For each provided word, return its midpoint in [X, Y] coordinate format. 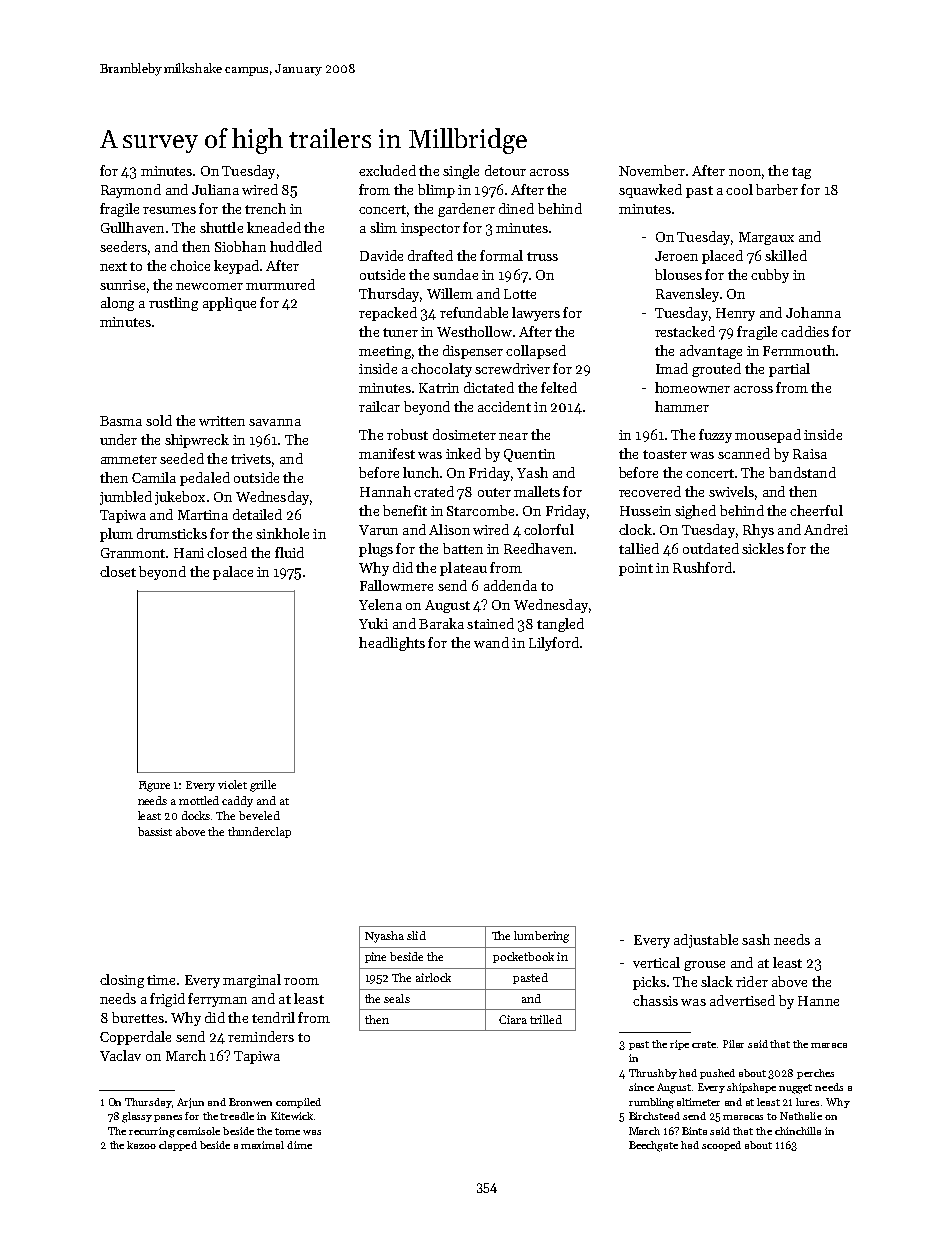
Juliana [215, 189]
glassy [137, 1117]
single [461, 172]
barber [777, 189]
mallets [537, 491]
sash [756, 939]
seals [397, 998]
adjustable [706, 941]
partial [789, 370]
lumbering [541, 937]
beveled [259, 815]
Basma [121, 421]
